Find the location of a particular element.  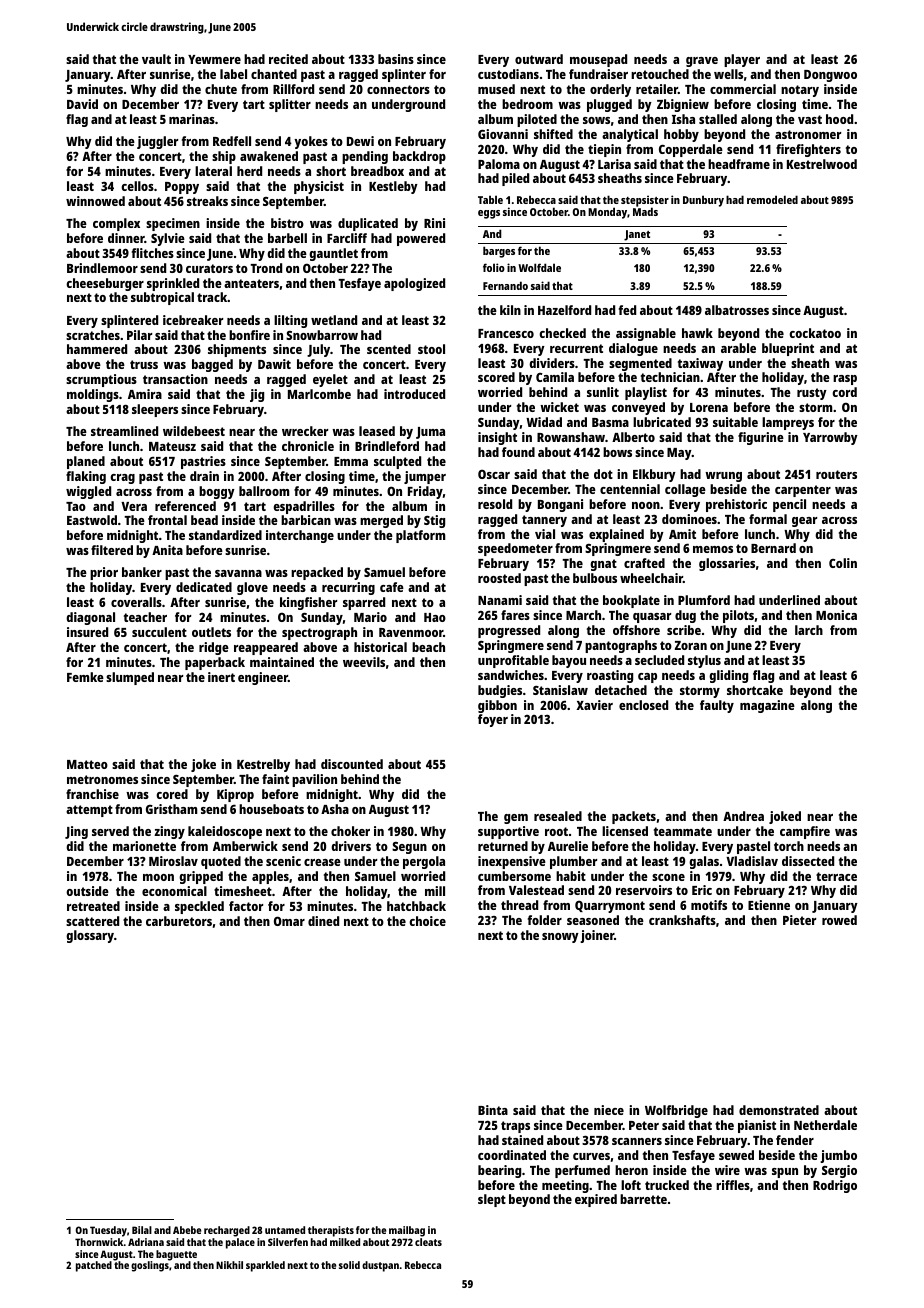

David is located at coordinates (82, 104).
